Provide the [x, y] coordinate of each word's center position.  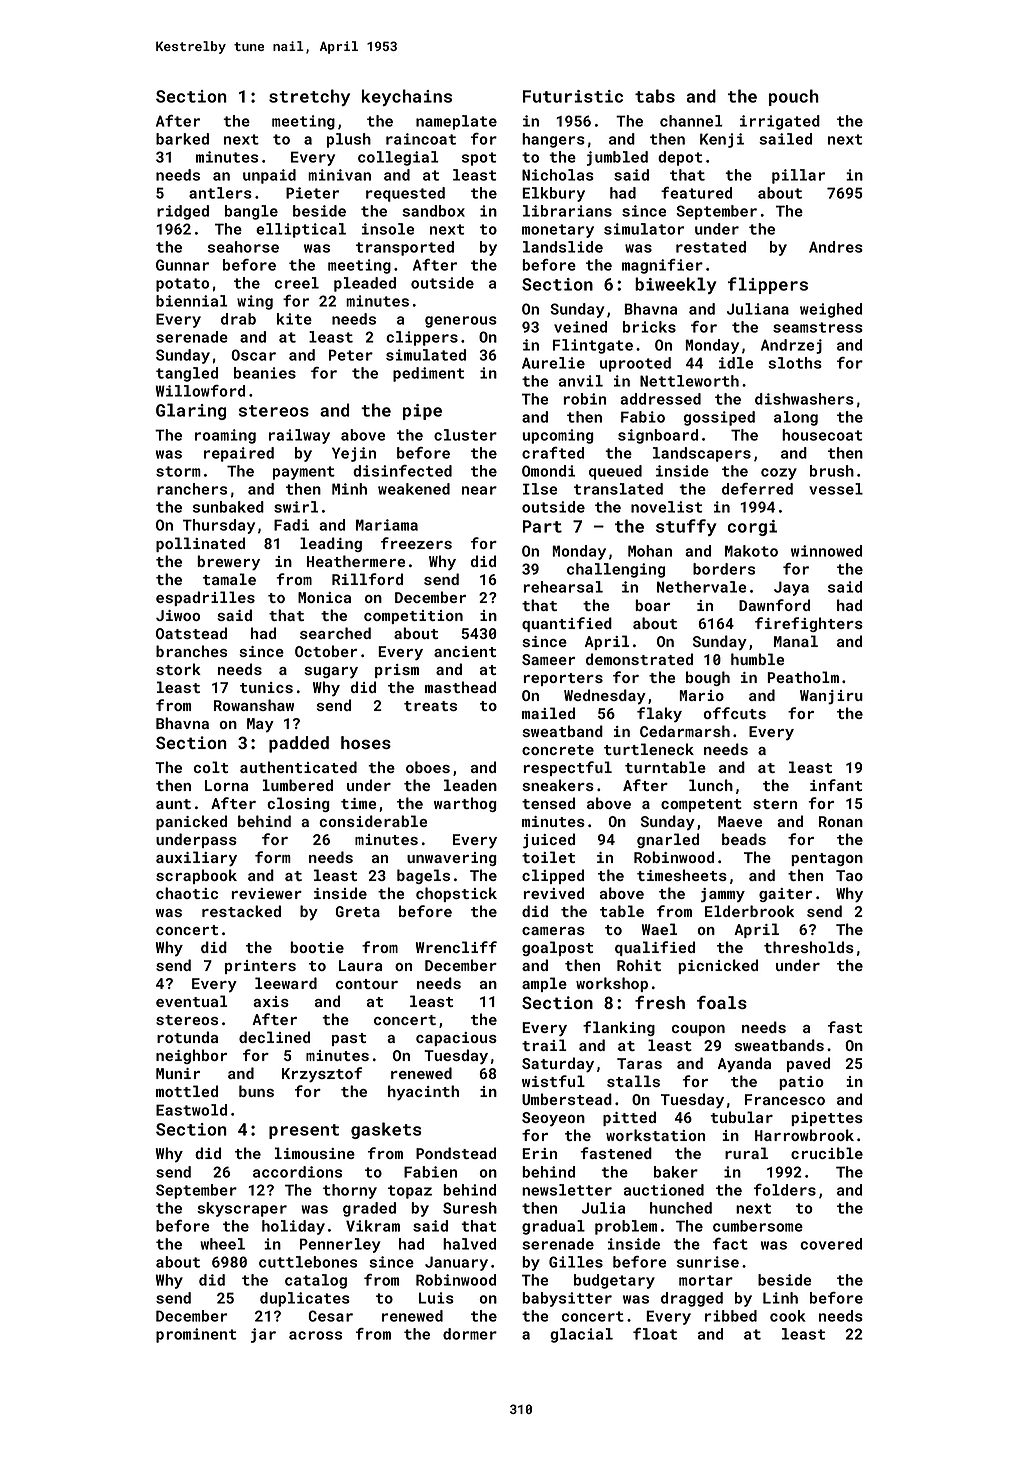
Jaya [791, 588]
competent [701, 805]
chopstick [456, 894]
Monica [324, 597]
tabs [655, 96]
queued [615, 472]
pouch [794, 97]
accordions [297, 1172]
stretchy [309, 97]
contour [367, 984]
